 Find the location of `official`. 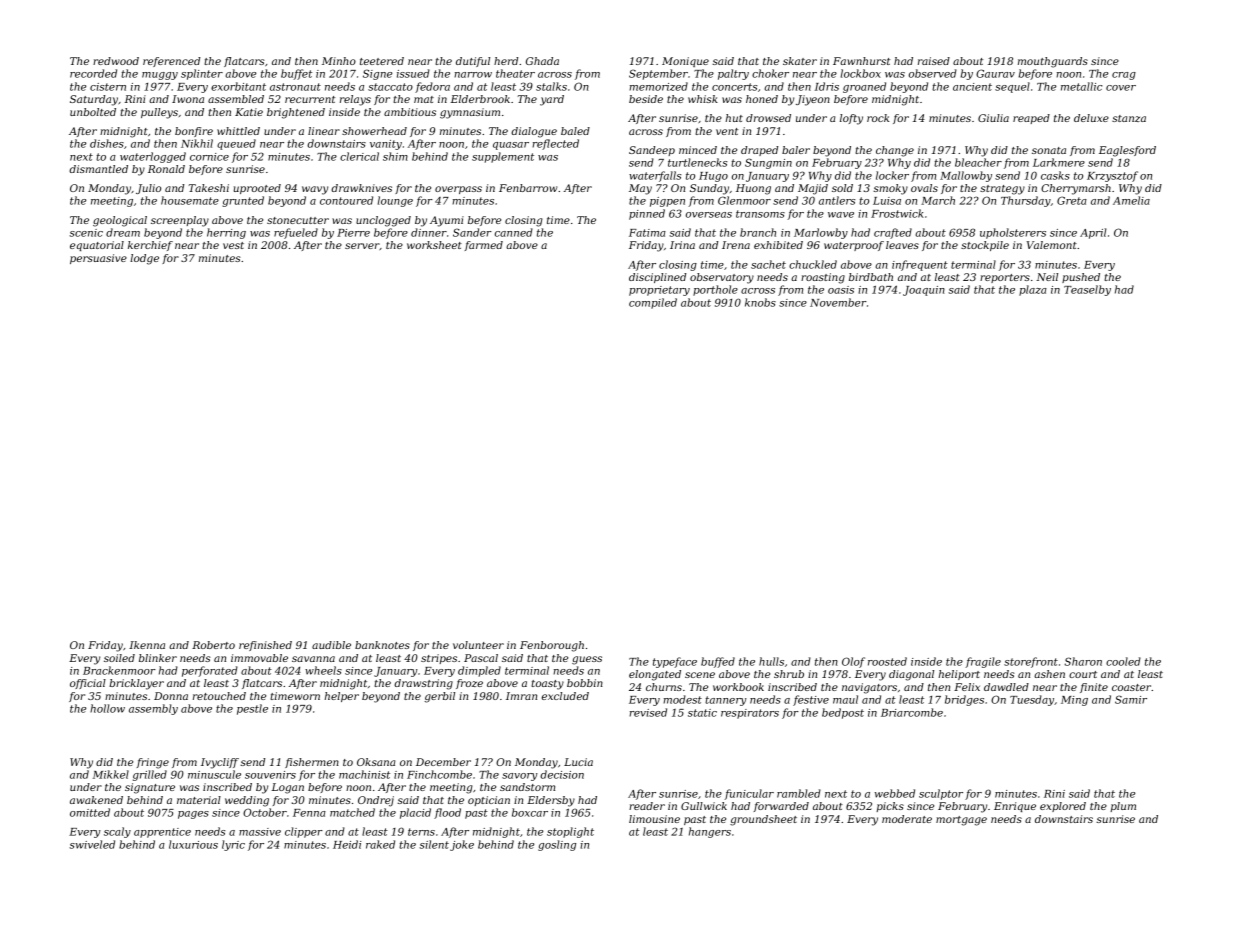

official is located at coordinates (88, 684).
